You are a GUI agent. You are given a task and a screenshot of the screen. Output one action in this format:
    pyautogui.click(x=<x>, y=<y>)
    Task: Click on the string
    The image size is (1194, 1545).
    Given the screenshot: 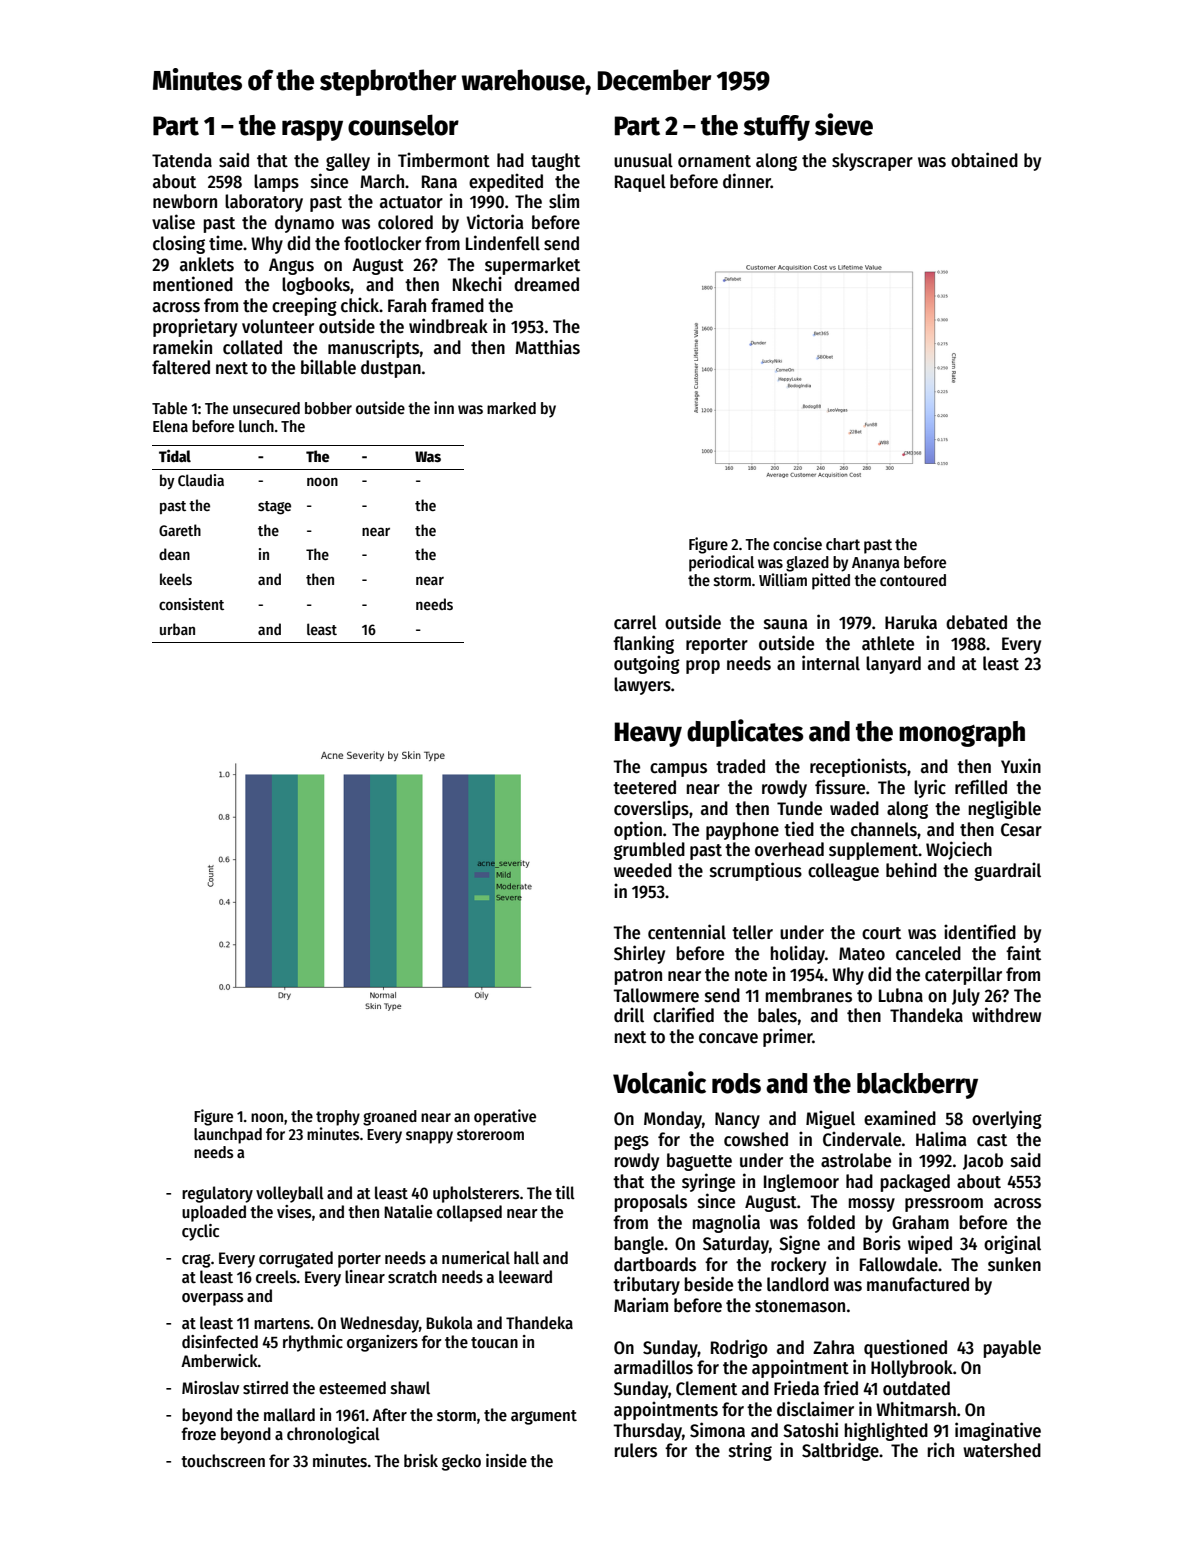 What is the action you would take?
    pyautogui.click(x=750, y=1451)
